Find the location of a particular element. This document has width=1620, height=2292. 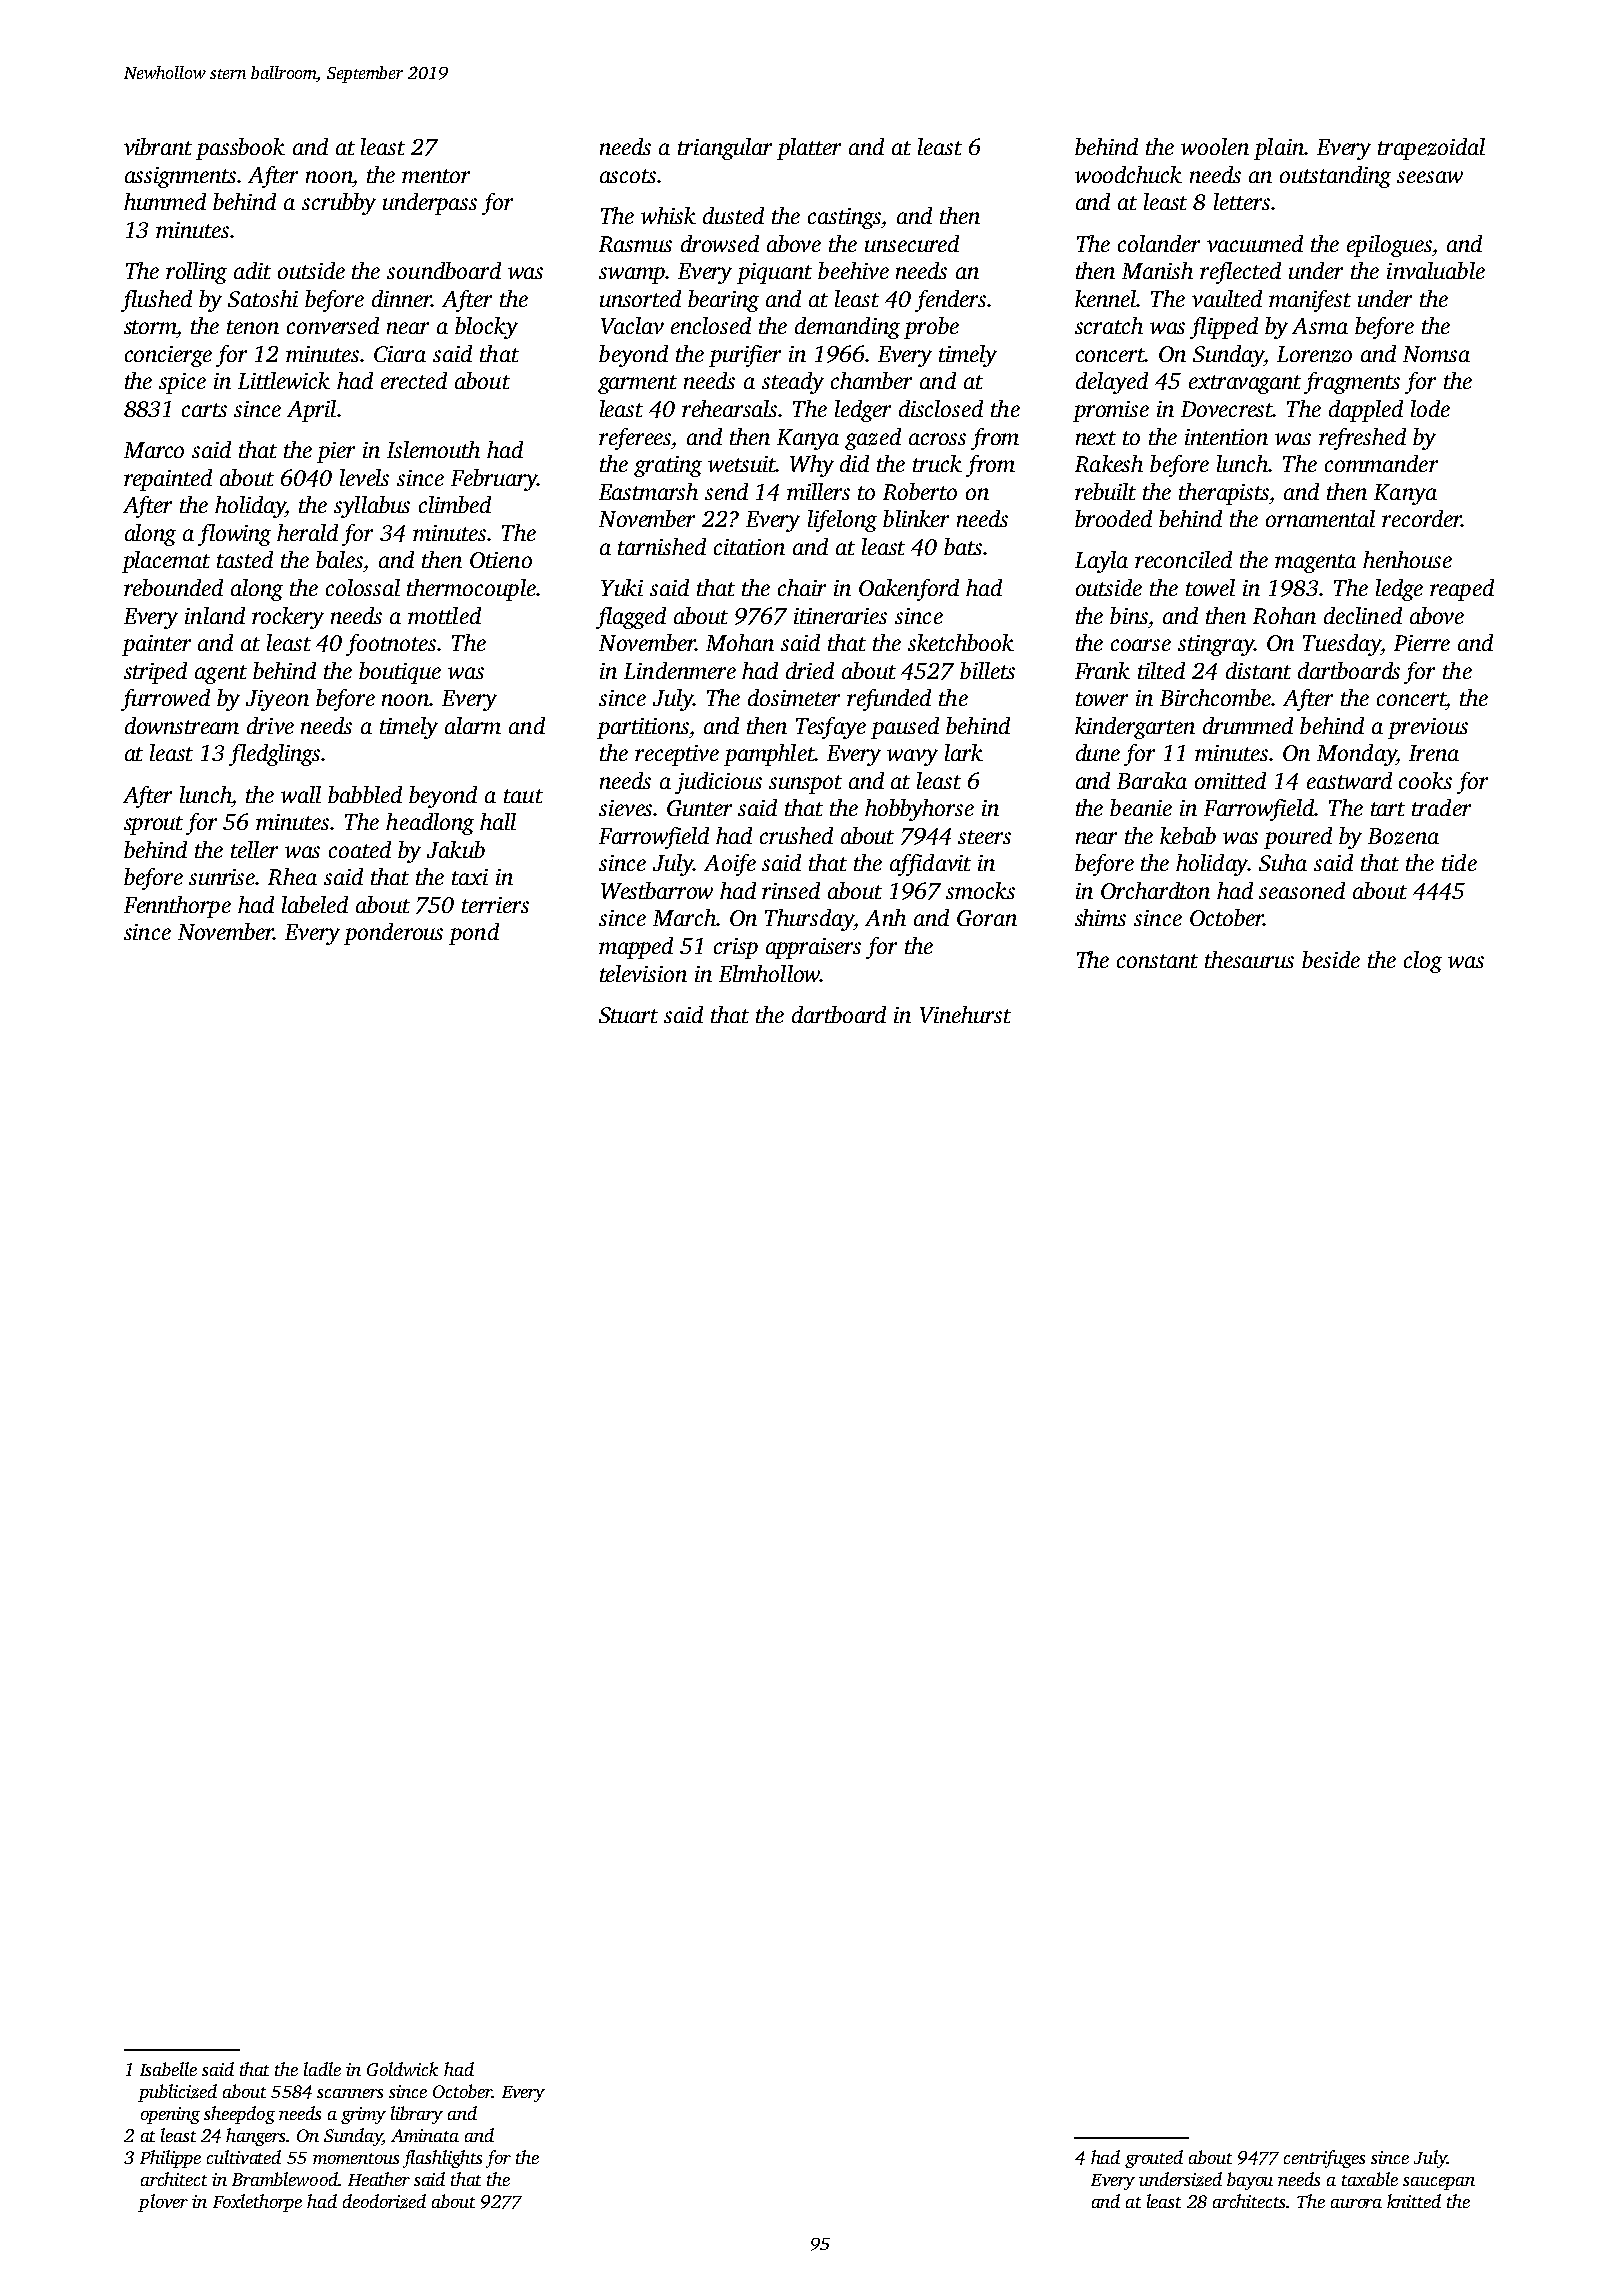

beside is located at coordinates (1331, 959).
